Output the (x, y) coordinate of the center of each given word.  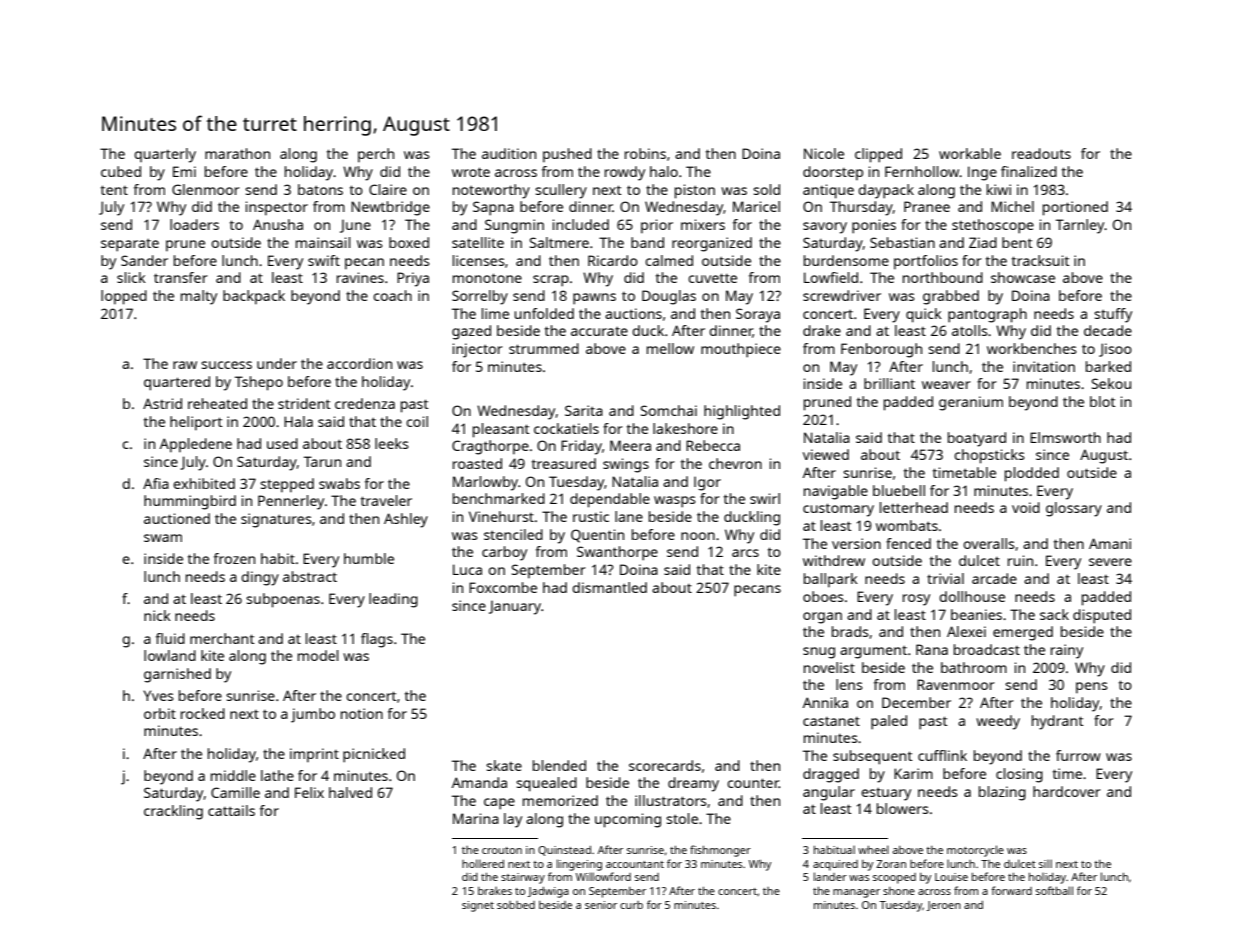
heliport (196, 423)
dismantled (609, 587)
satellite (478, 242)
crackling (173, 812)
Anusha (278, 224)
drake (822, 330)
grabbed (951, 297)
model (318, 655)
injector (478, 350)
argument (873, 652)
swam (163, 538)
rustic (591, 516)
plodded (1032, 474)
